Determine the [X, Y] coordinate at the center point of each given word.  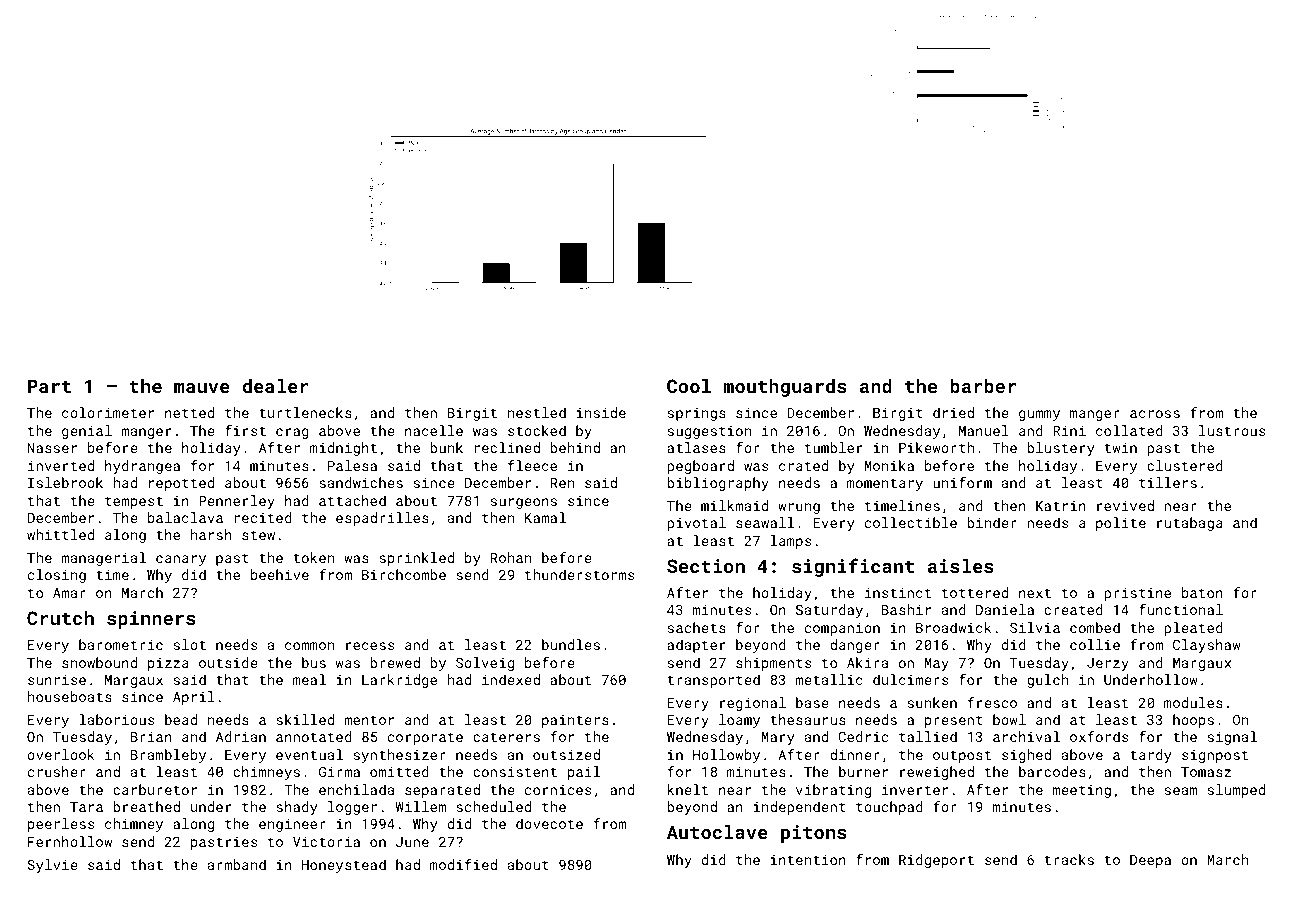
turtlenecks [305, 412]
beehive [280, 574]
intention [808, 860]
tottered [975, 592]
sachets [697, 627]
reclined [507, 447]
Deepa [1150, 861]
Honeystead [344, 866]
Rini [1069, 431]
